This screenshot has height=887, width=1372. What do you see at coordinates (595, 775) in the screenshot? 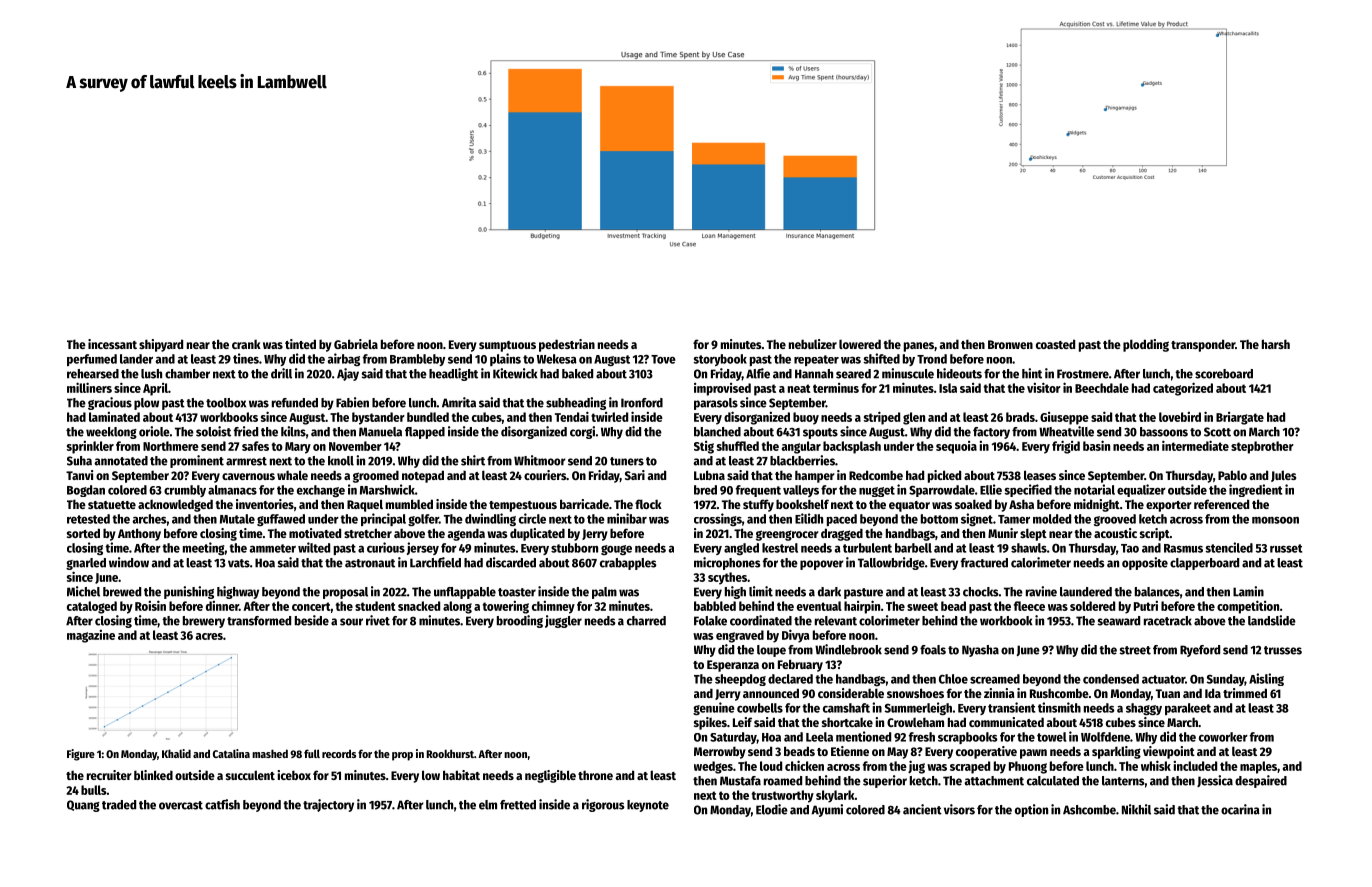
I see `throne` at bounding box center [595, 775].
